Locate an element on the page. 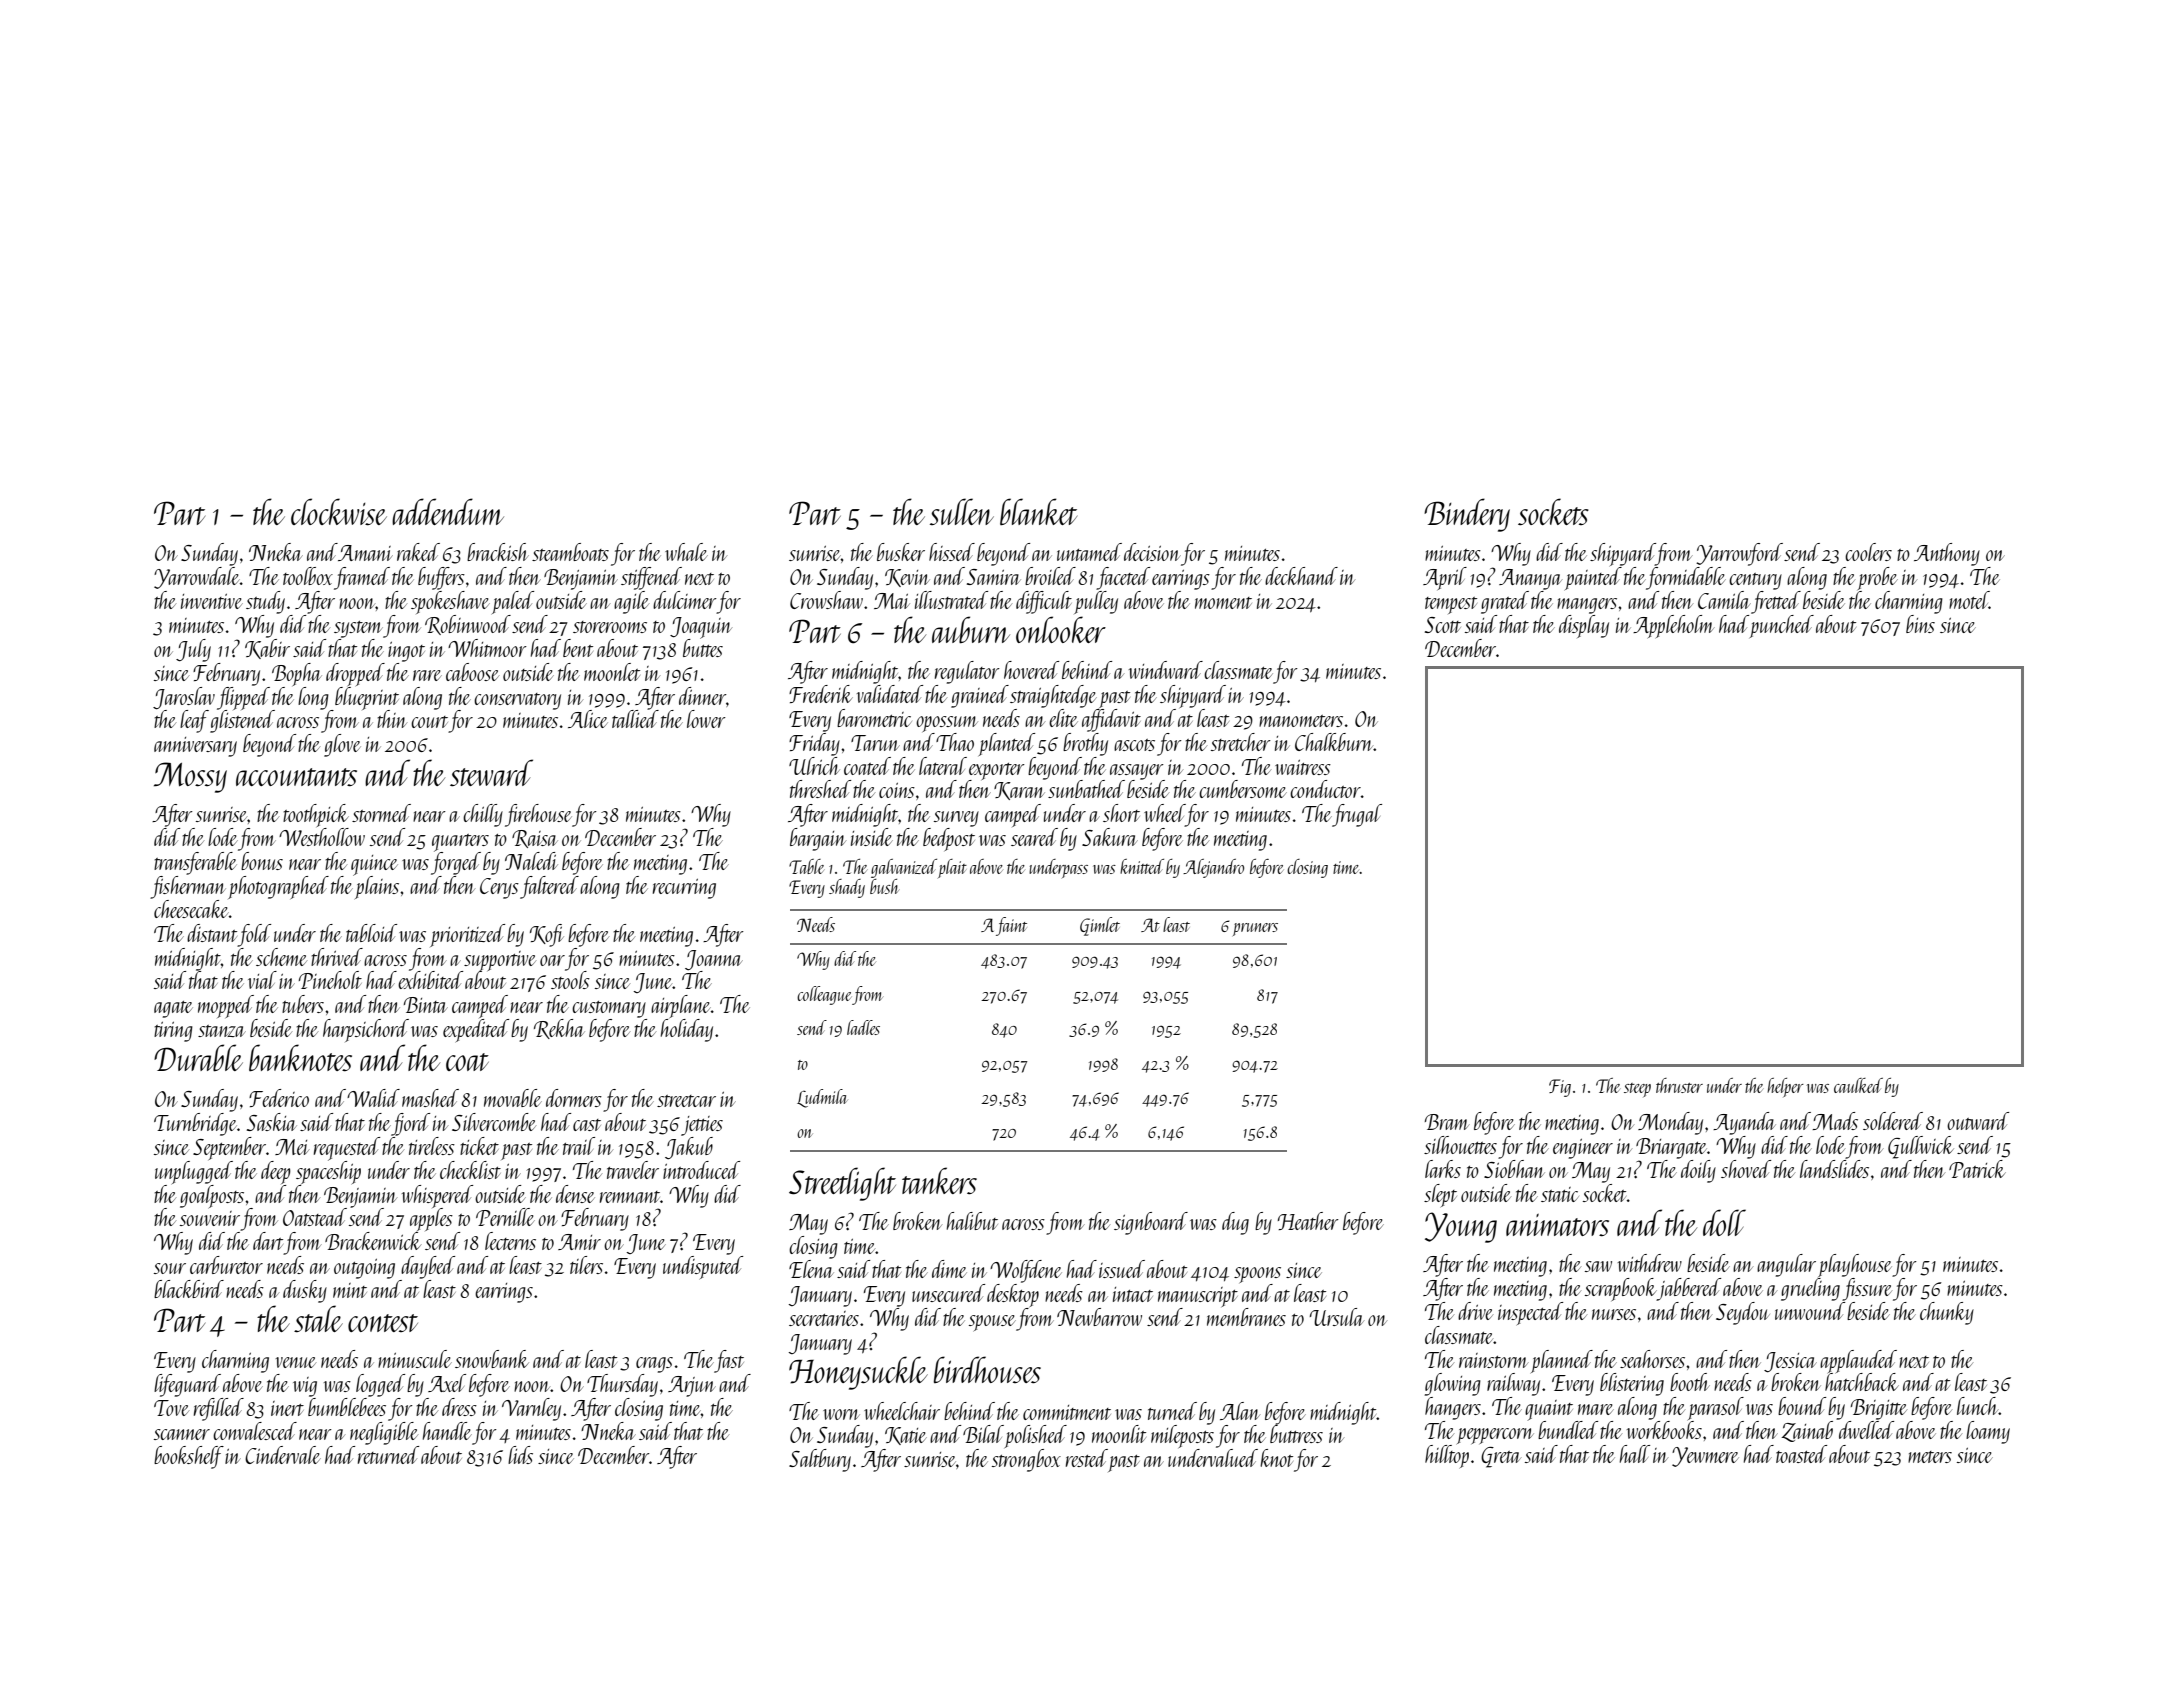 This image has width=2178, height=1683. cheesecake is located at coordinates (191, 909).
